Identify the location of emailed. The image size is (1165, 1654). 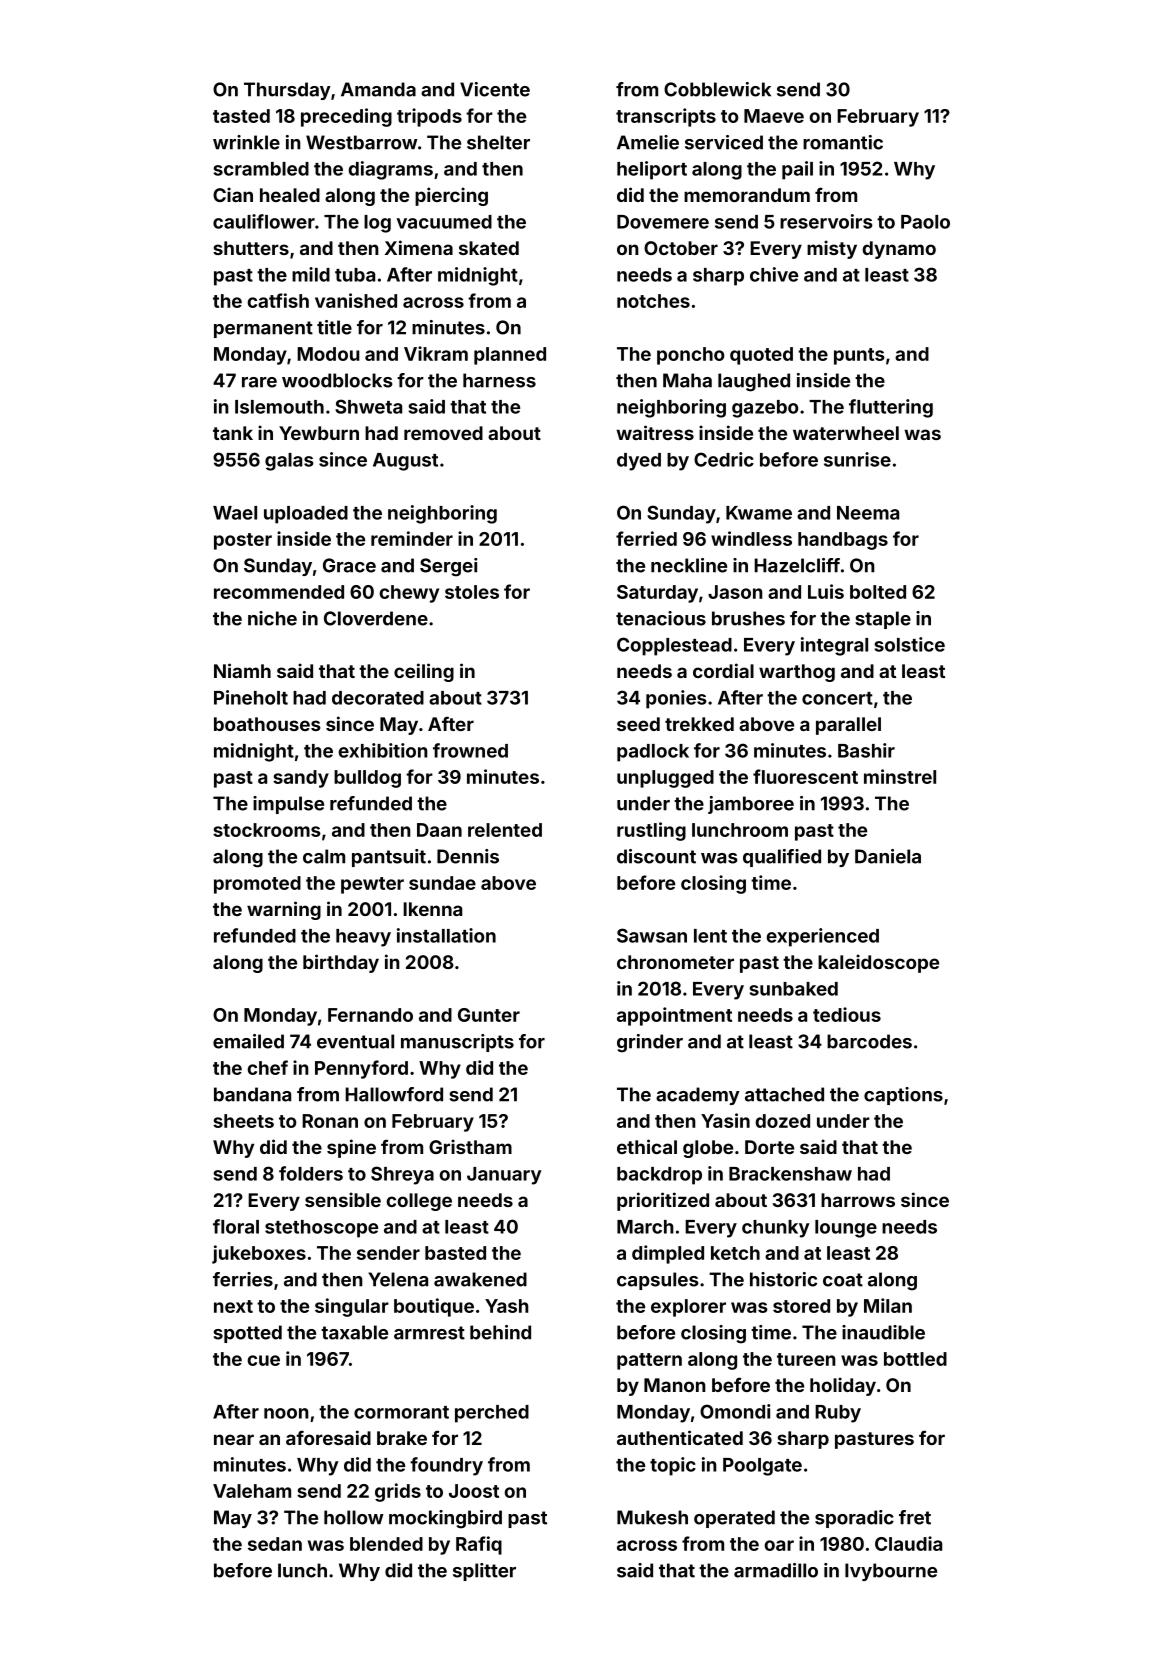
(248, 1041).
